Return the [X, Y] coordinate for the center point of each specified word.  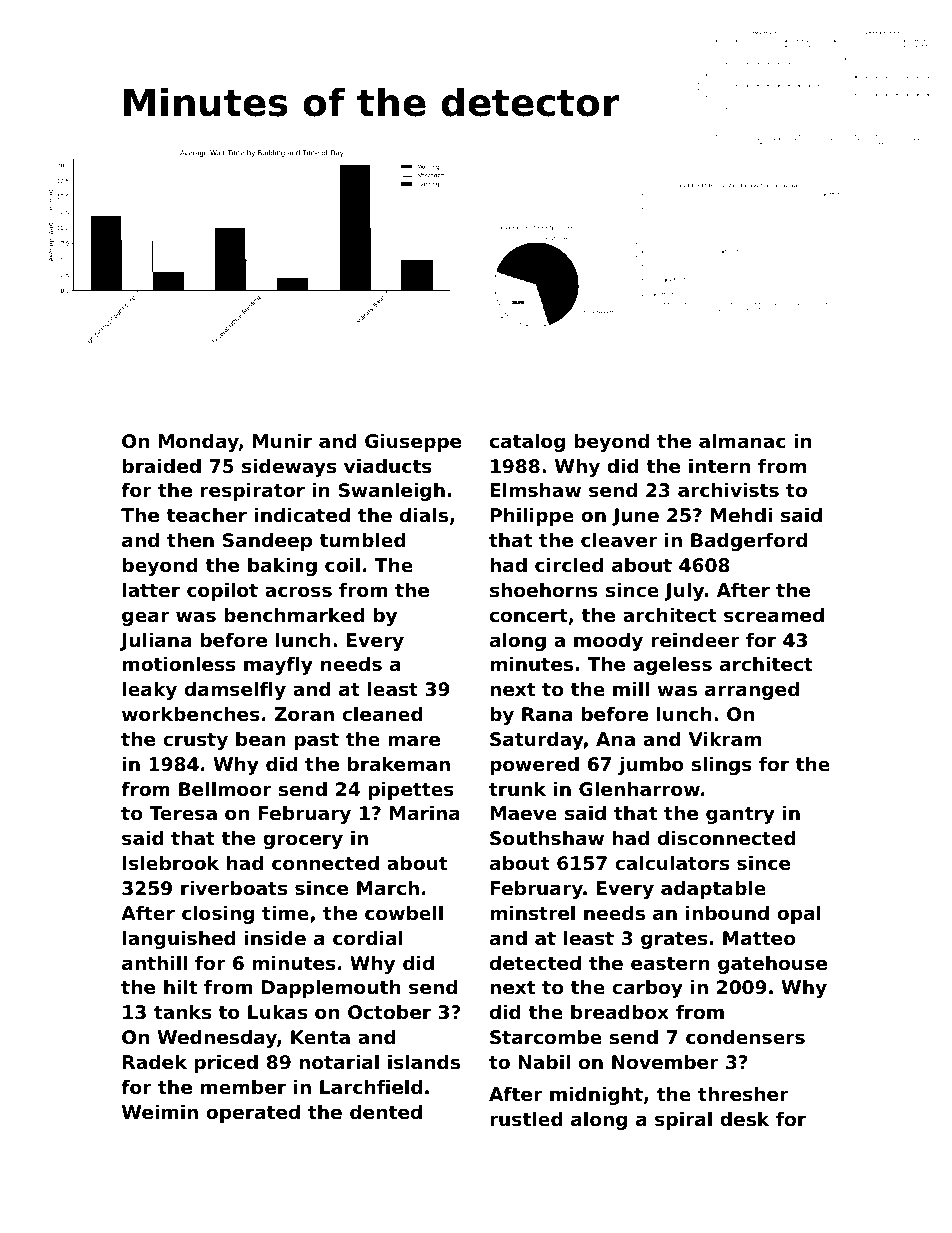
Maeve [523, 813]
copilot [222, 592]
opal [799, 915]
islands [424, 1062]
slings [721, 766]
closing [218, 915]
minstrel [532, 913]
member [243, 1087]
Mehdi [741, 515]
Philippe [532, 517]
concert [529, 615]
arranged [752, 691]
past [317, 741]
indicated [302, 515]
